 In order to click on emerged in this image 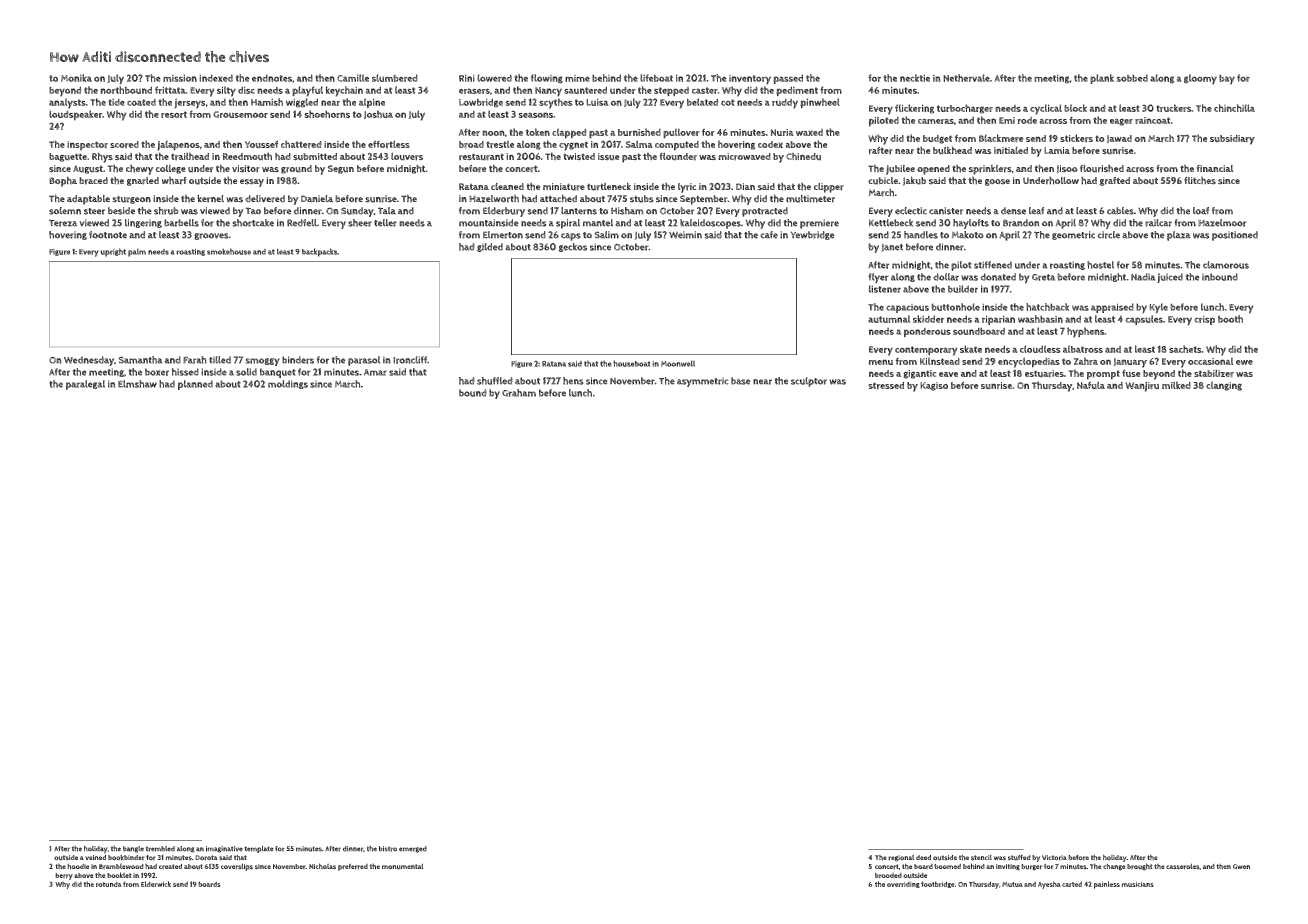, I will do `click(413, 849)`.
